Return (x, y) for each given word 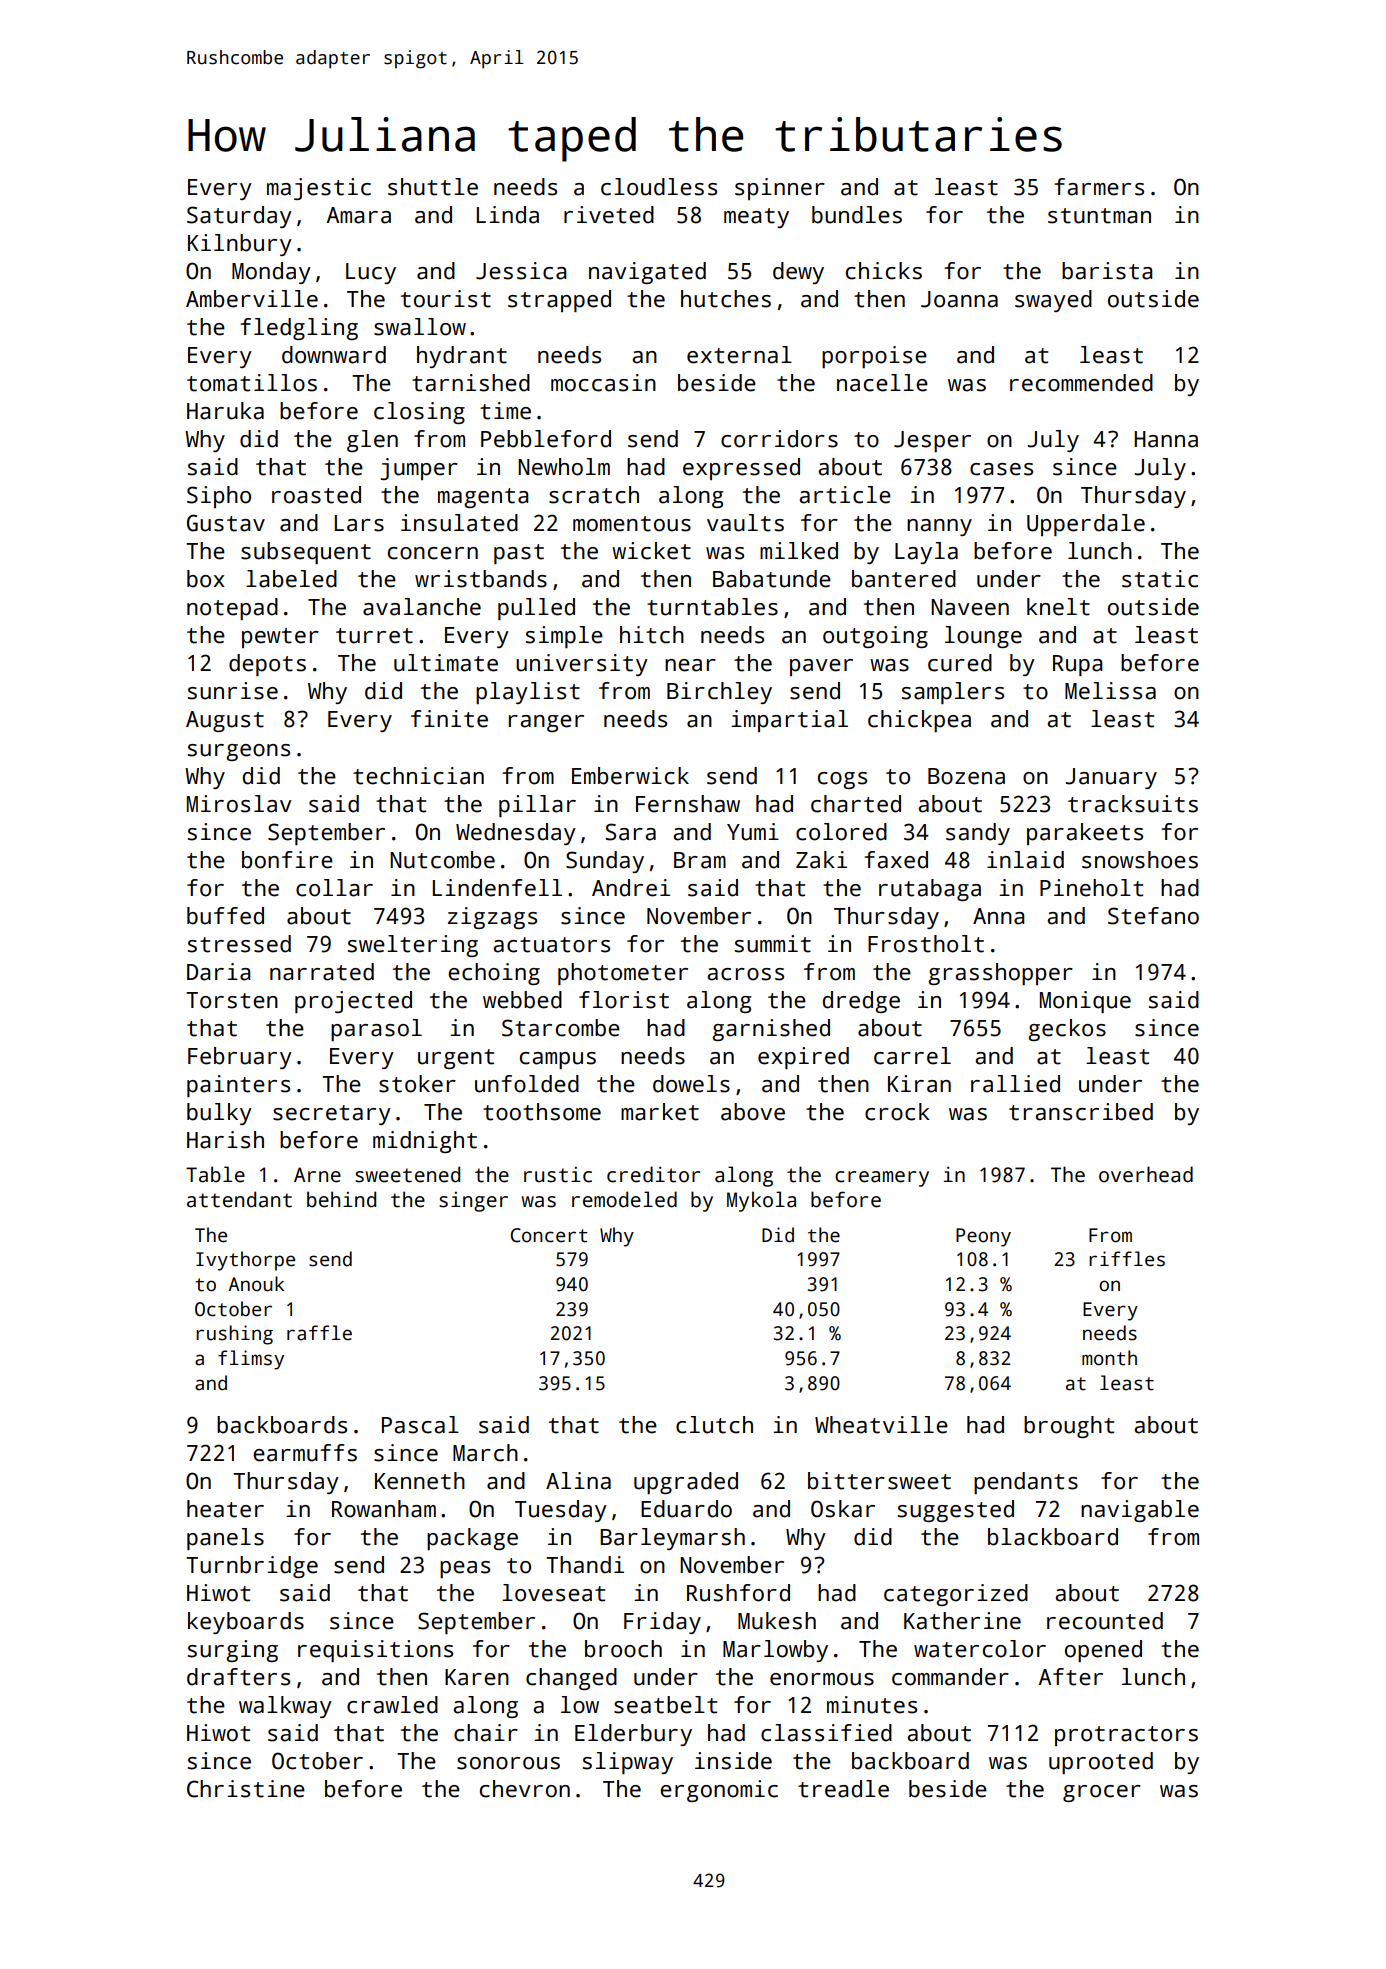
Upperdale (1086, 525)
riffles (1127, 1259)
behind (341, 1199)
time (505, 411)
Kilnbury (240, 245)
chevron (525, 1789)
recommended (1081, 383)
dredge (861, 1002)
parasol (376, 1030)
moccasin (603, 383)
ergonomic (719, 1791)
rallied (1015, 1084)
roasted (316, 495)
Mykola (761, 1201)
